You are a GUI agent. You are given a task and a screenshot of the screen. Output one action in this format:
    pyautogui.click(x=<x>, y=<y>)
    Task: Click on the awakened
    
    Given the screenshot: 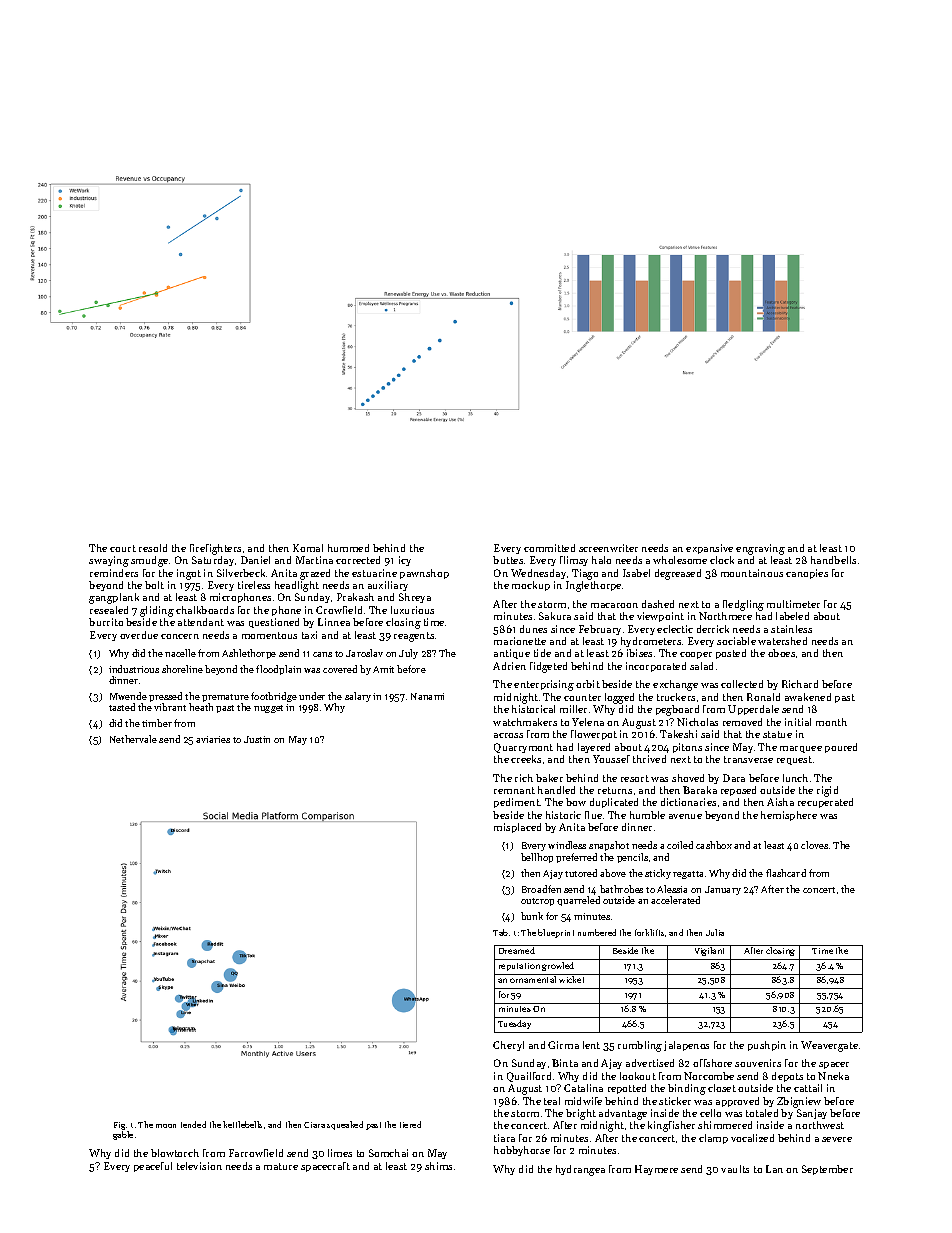 What is the action you would take?
    pyautogui.click(x=808, y=697)
